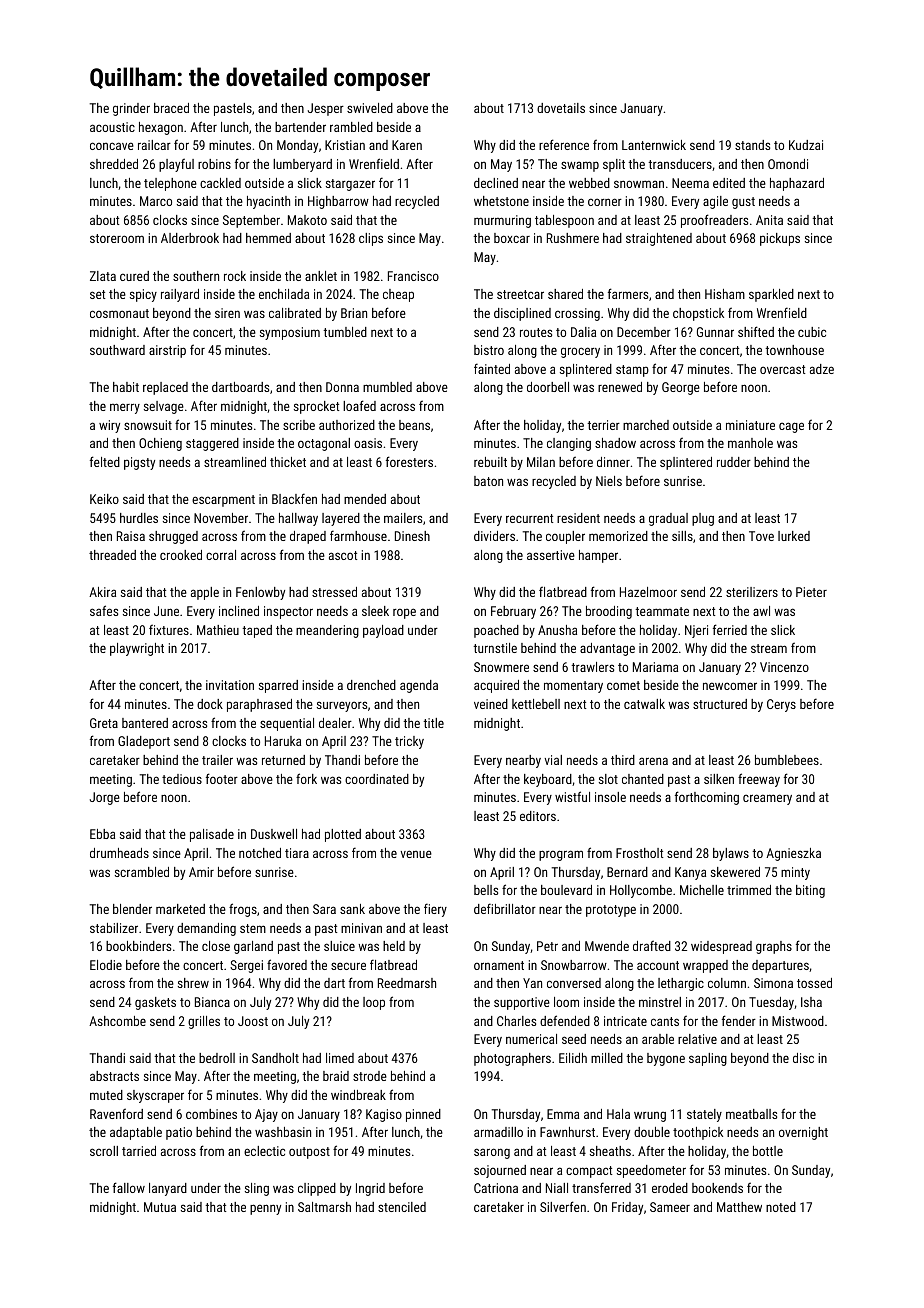 This page has width=924, height=1308. What do you see at coordinates (536, 704) in the page?
I see `kettlebell` at bounding box center [536, 704].
